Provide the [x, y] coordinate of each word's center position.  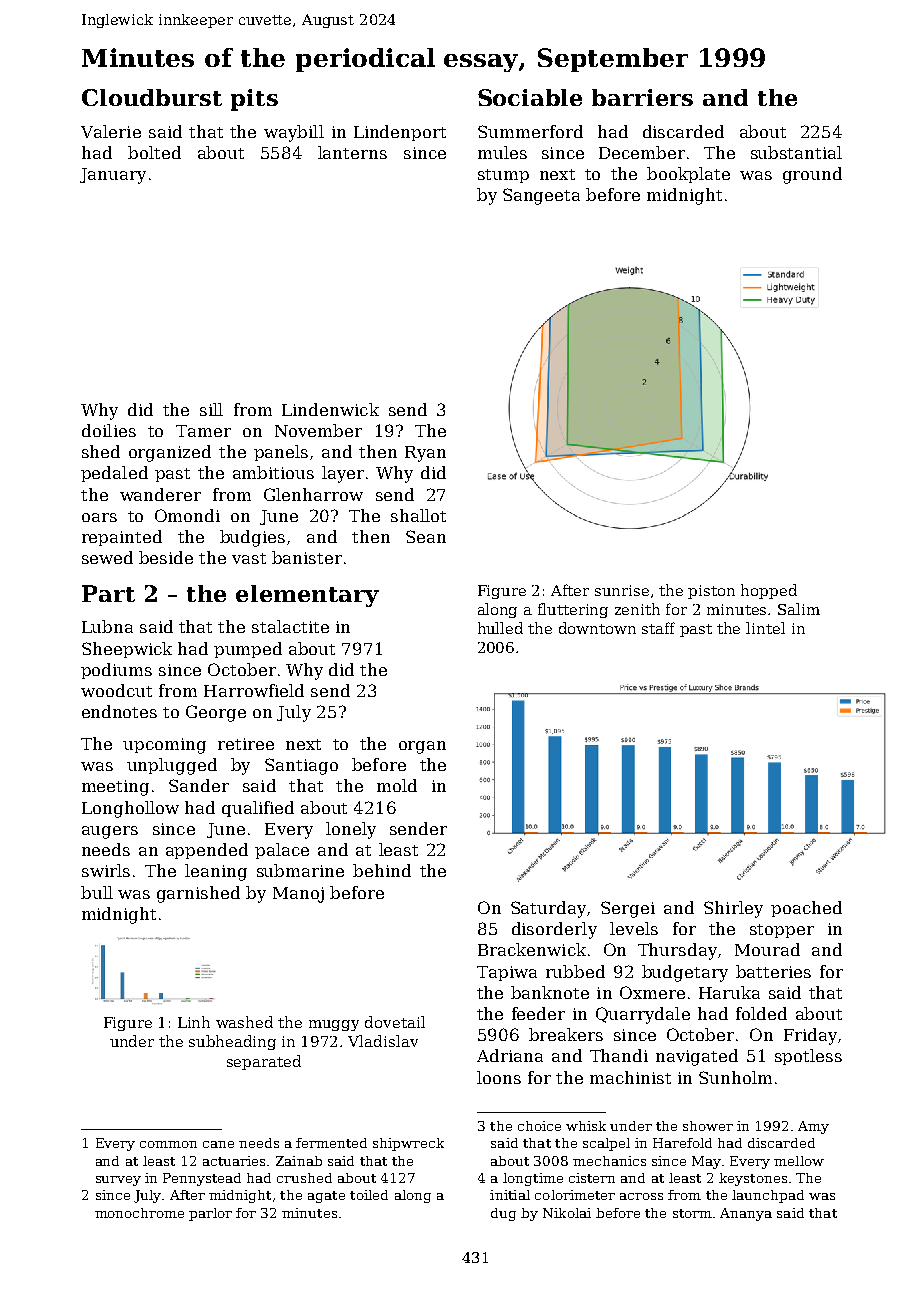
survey [118, 1181]
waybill [294, 133]
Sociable [530, 97]
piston [711, 592]
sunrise [622, 590]
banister [307, 557]
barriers [642, 97]
